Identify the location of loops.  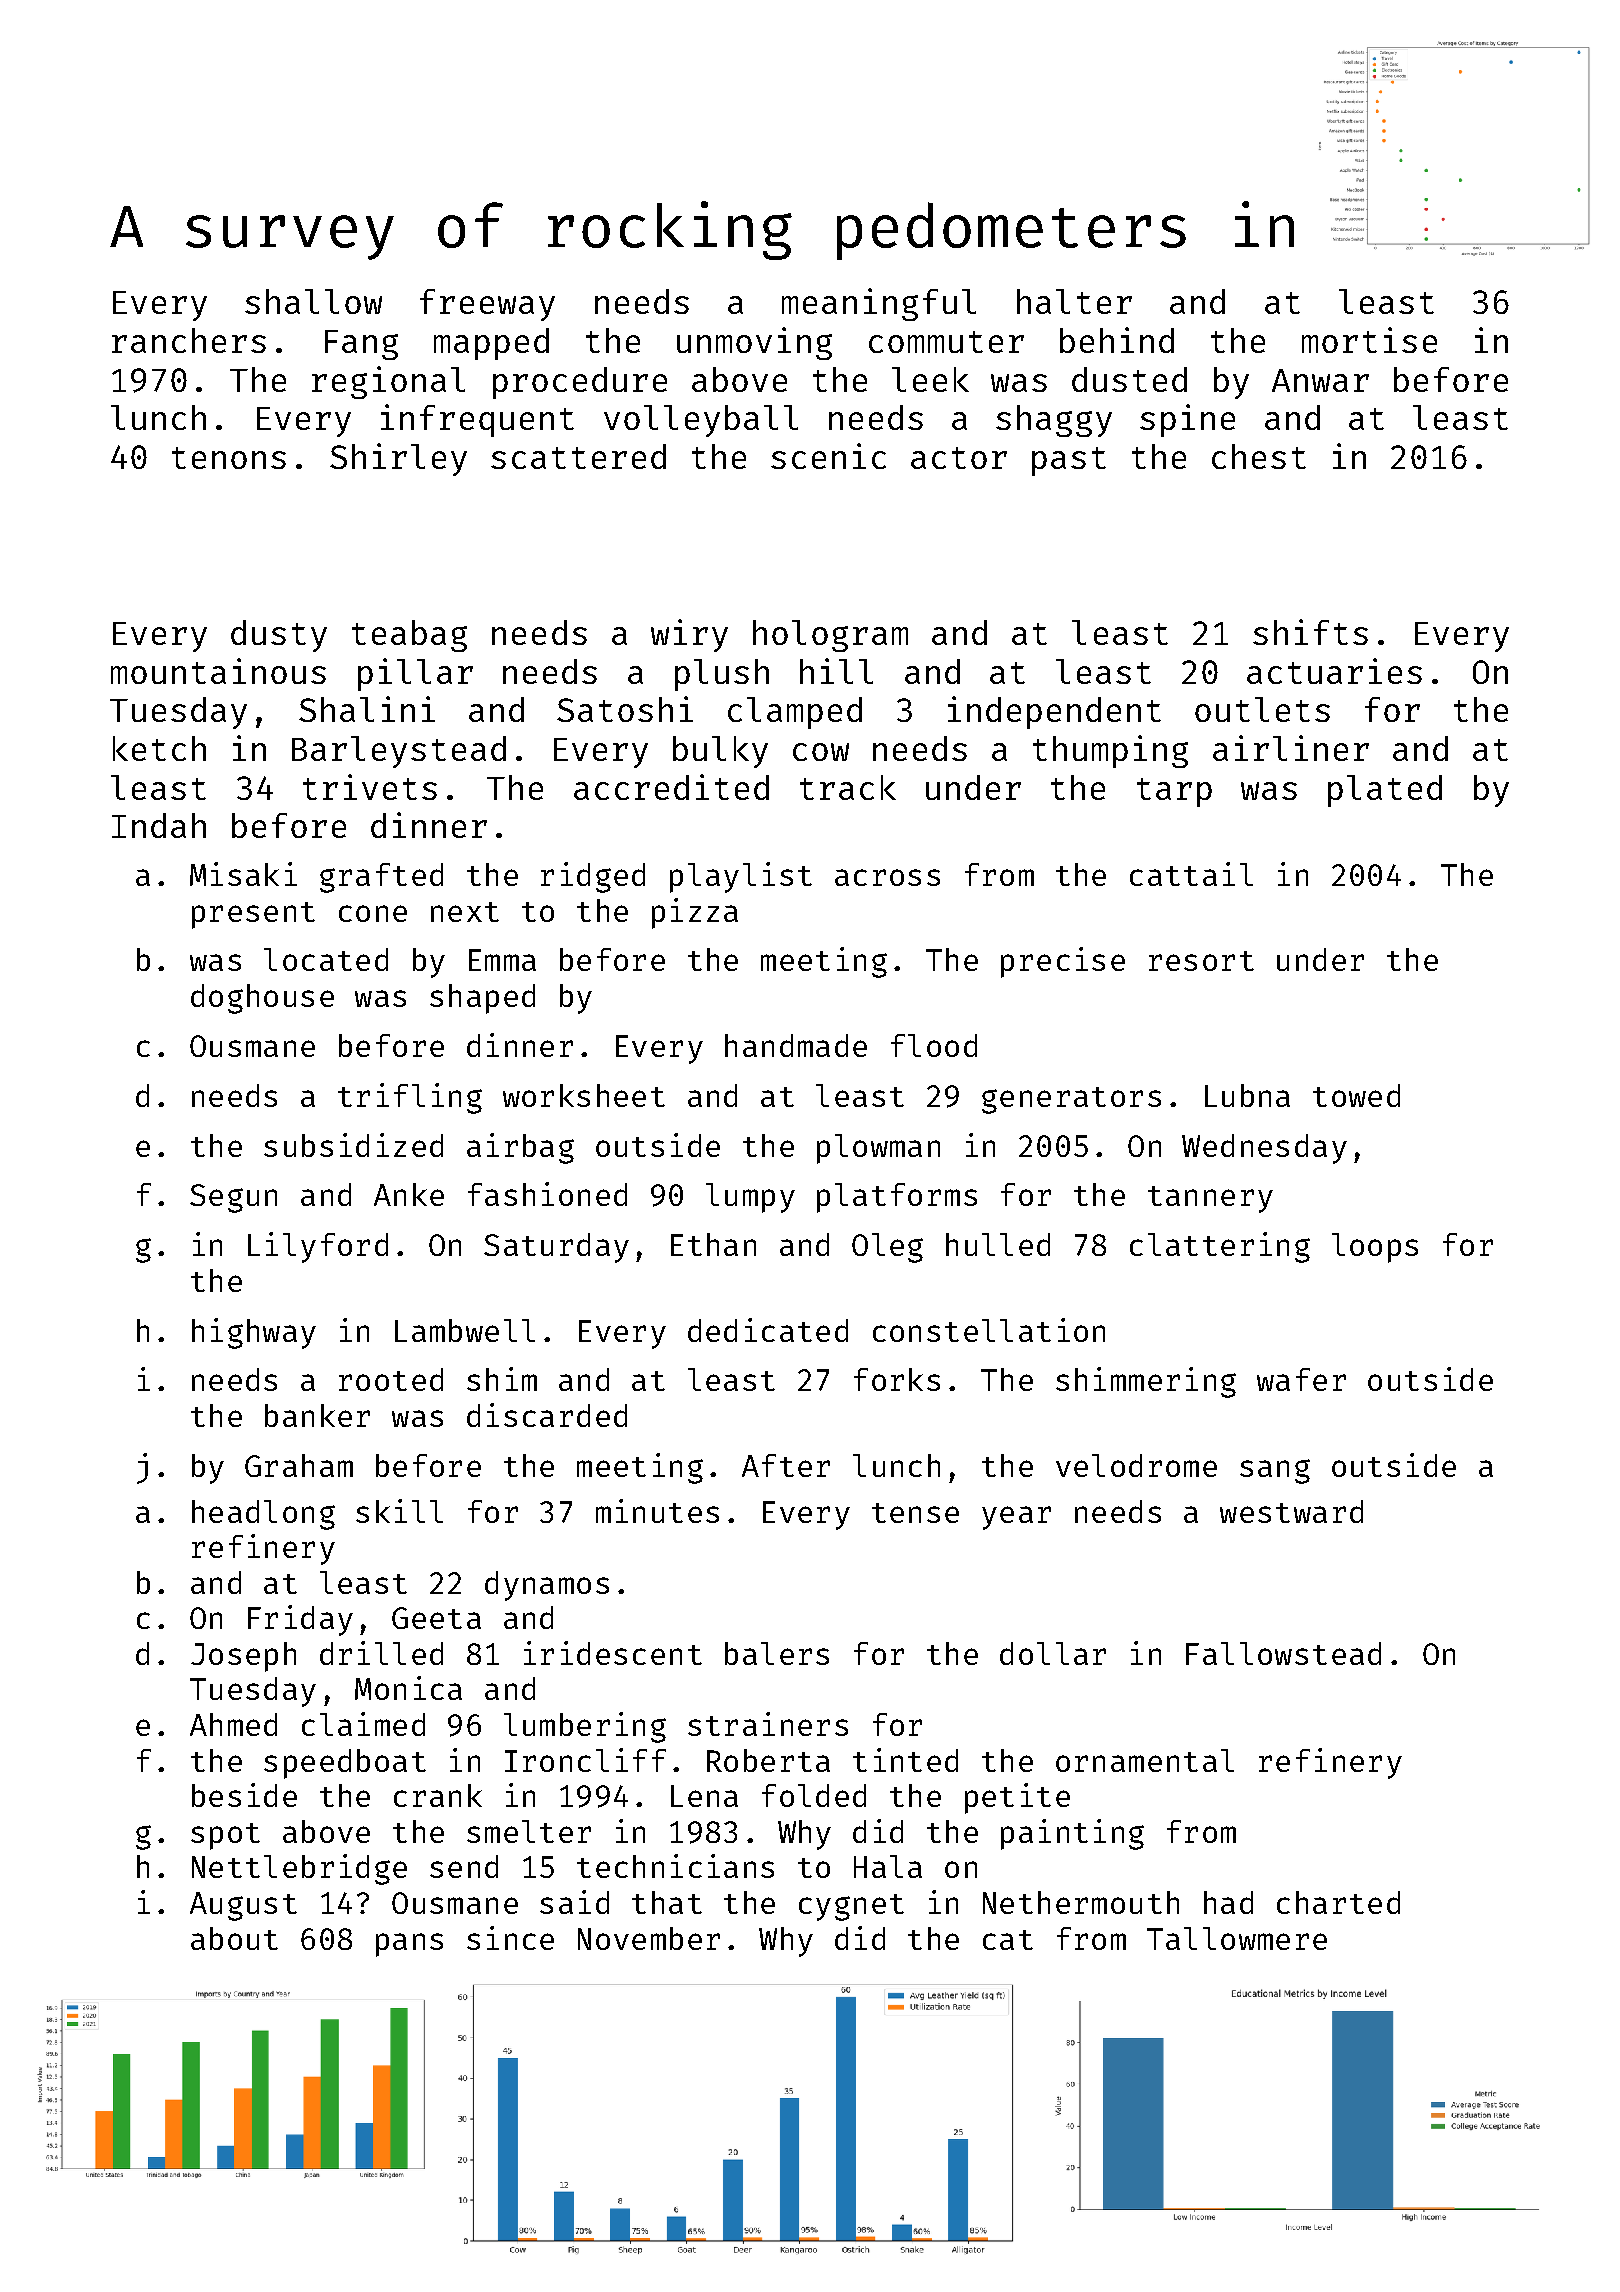
(1375, 1248).
